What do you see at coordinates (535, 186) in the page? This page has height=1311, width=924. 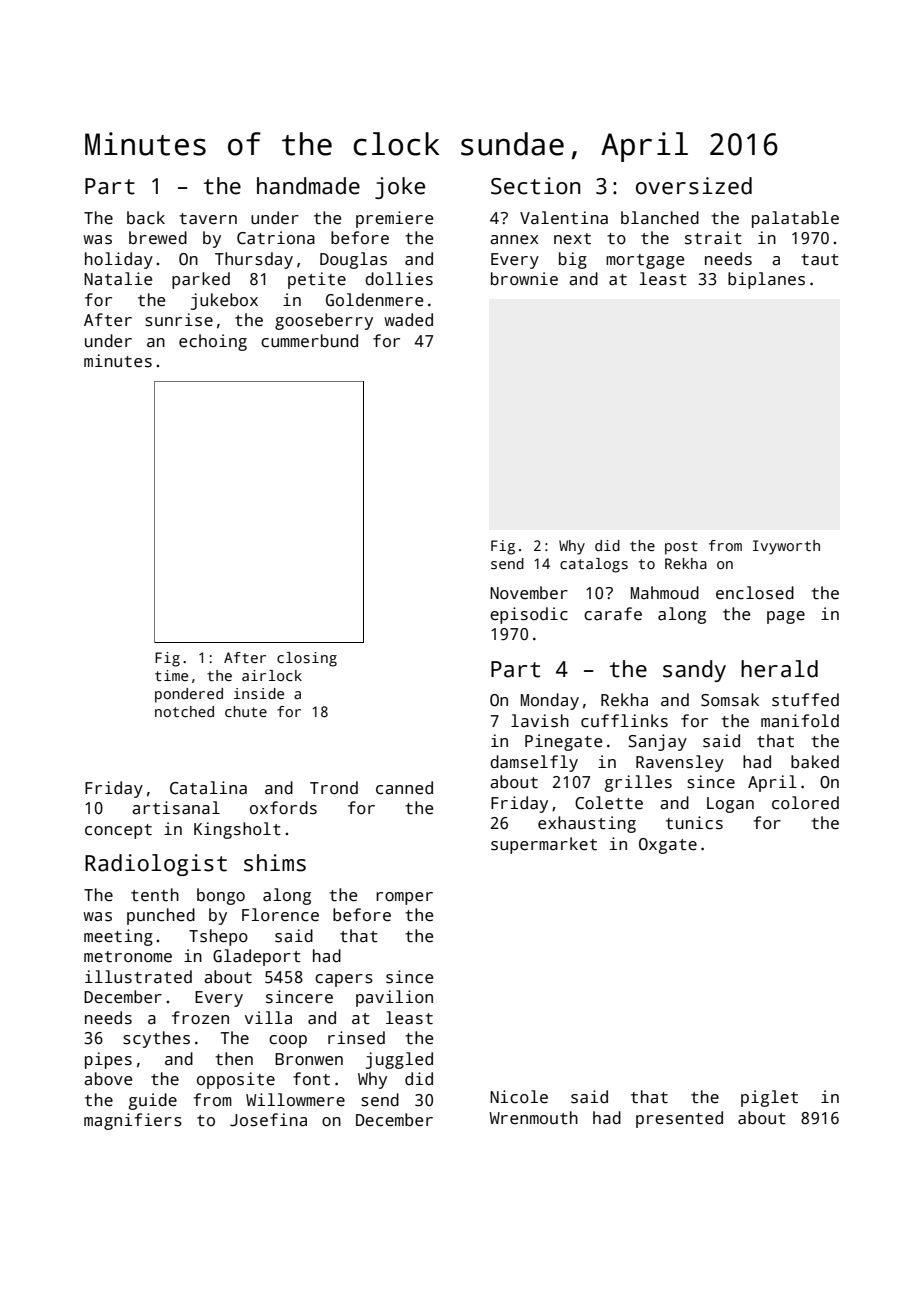 I see `Section` at bounding box center [535, 186].
